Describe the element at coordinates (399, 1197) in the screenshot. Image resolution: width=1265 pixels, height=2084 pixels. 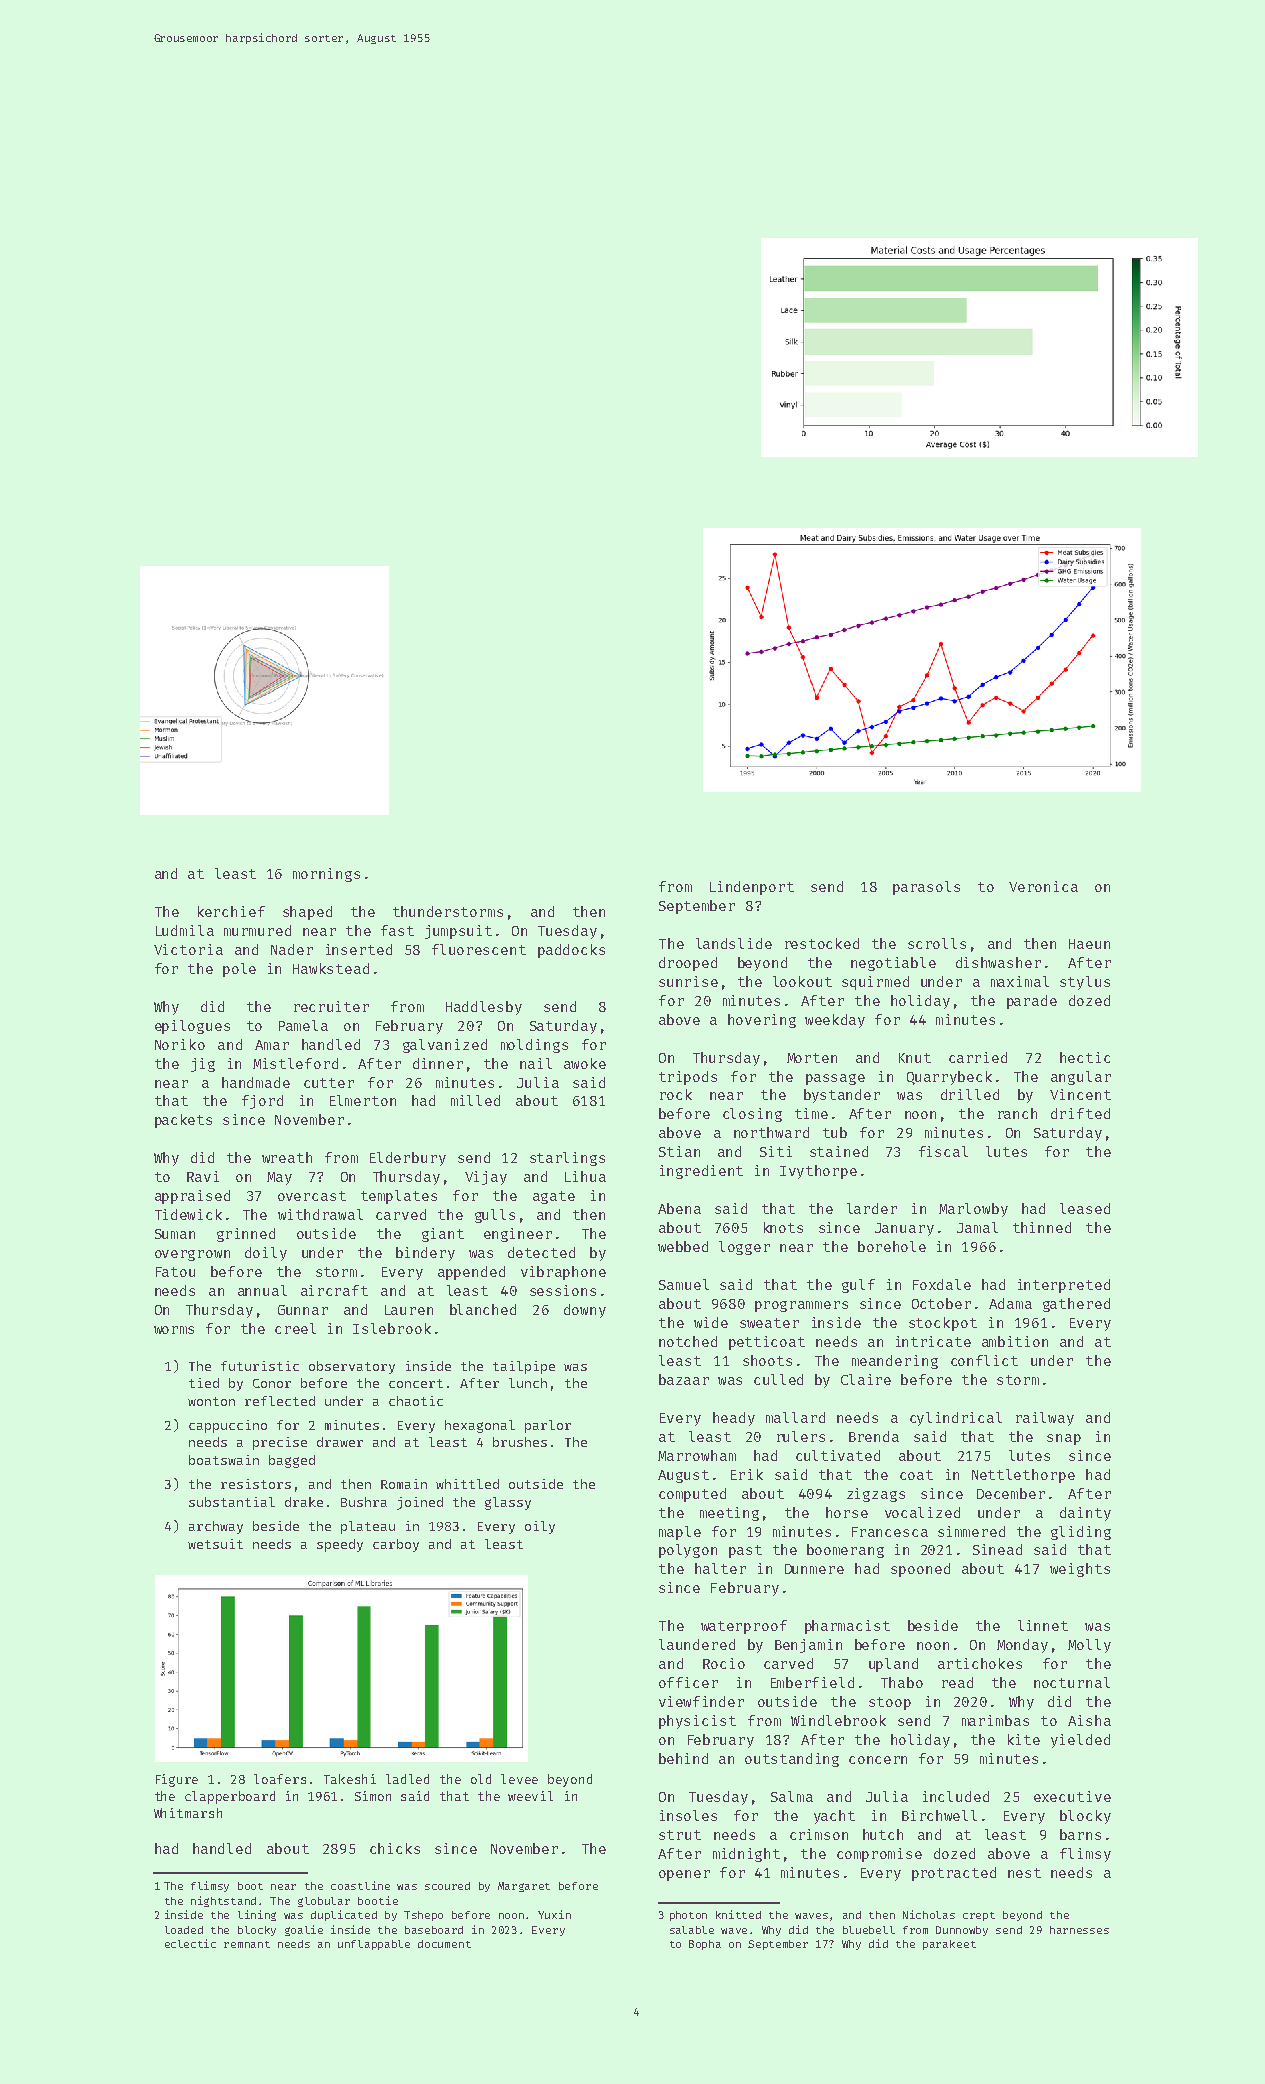
I see `templates` at that location.
